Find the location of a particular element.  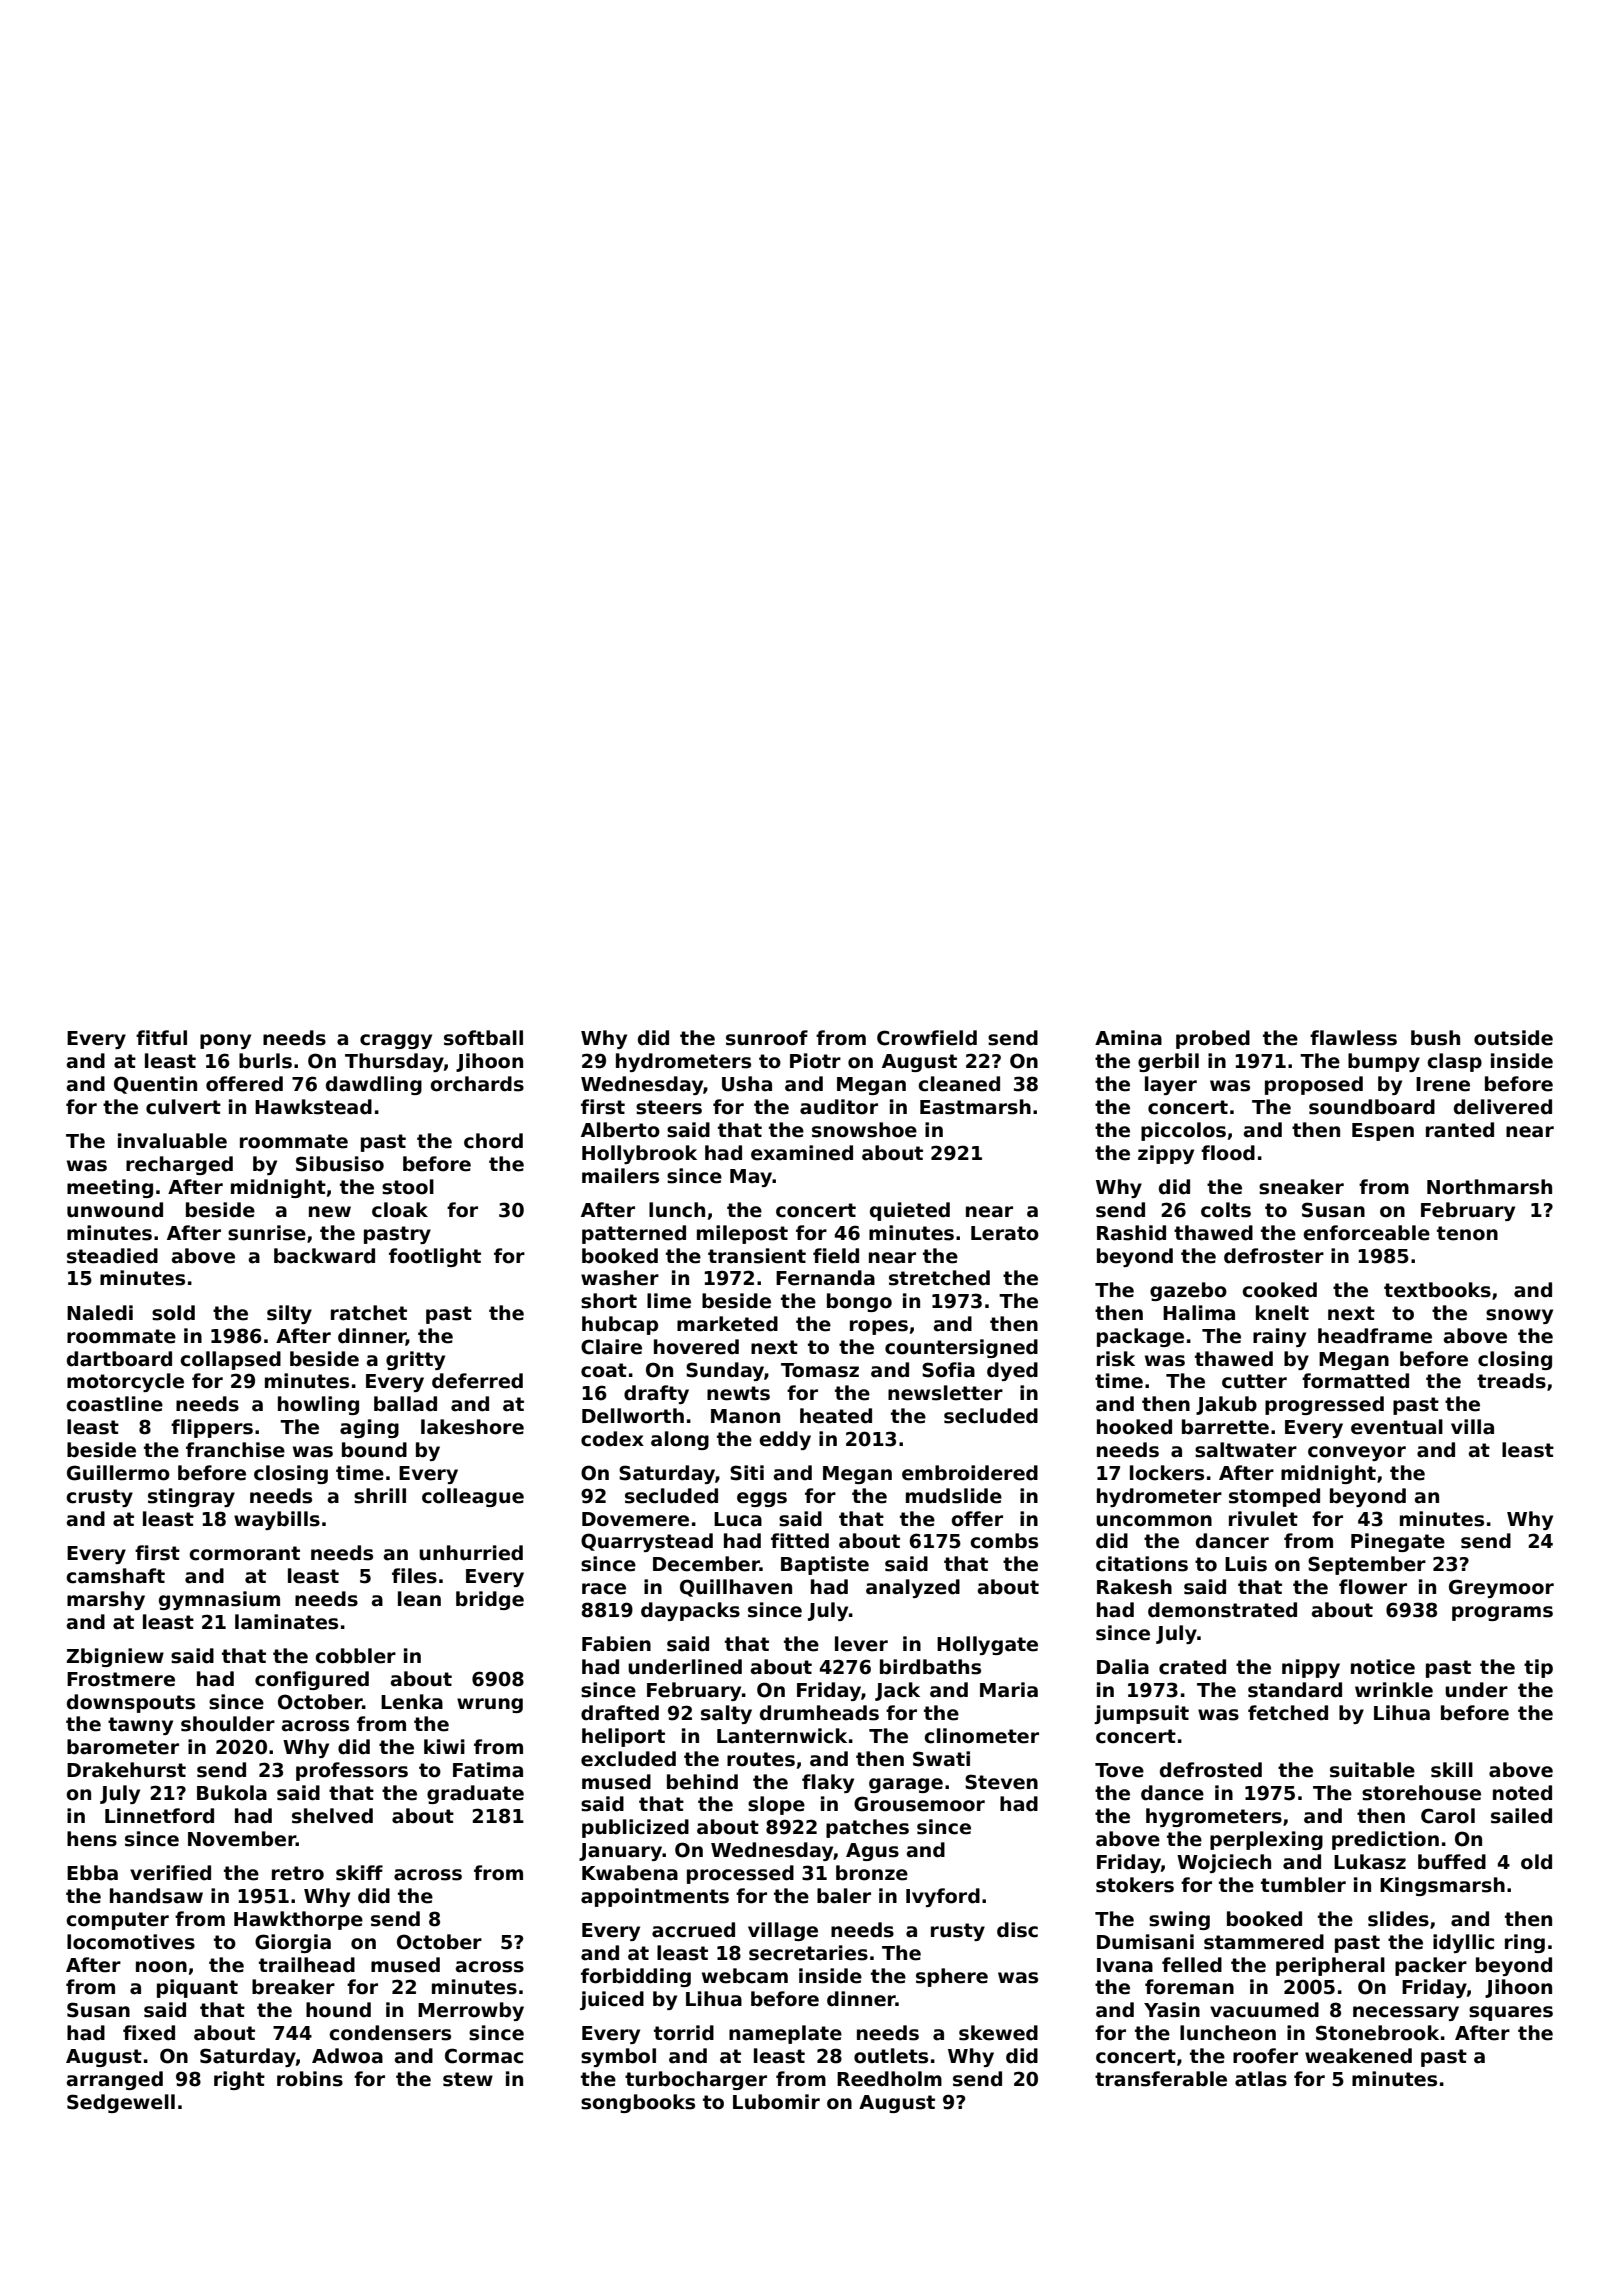

soundboard is located at coordinates (1372, 1107).
